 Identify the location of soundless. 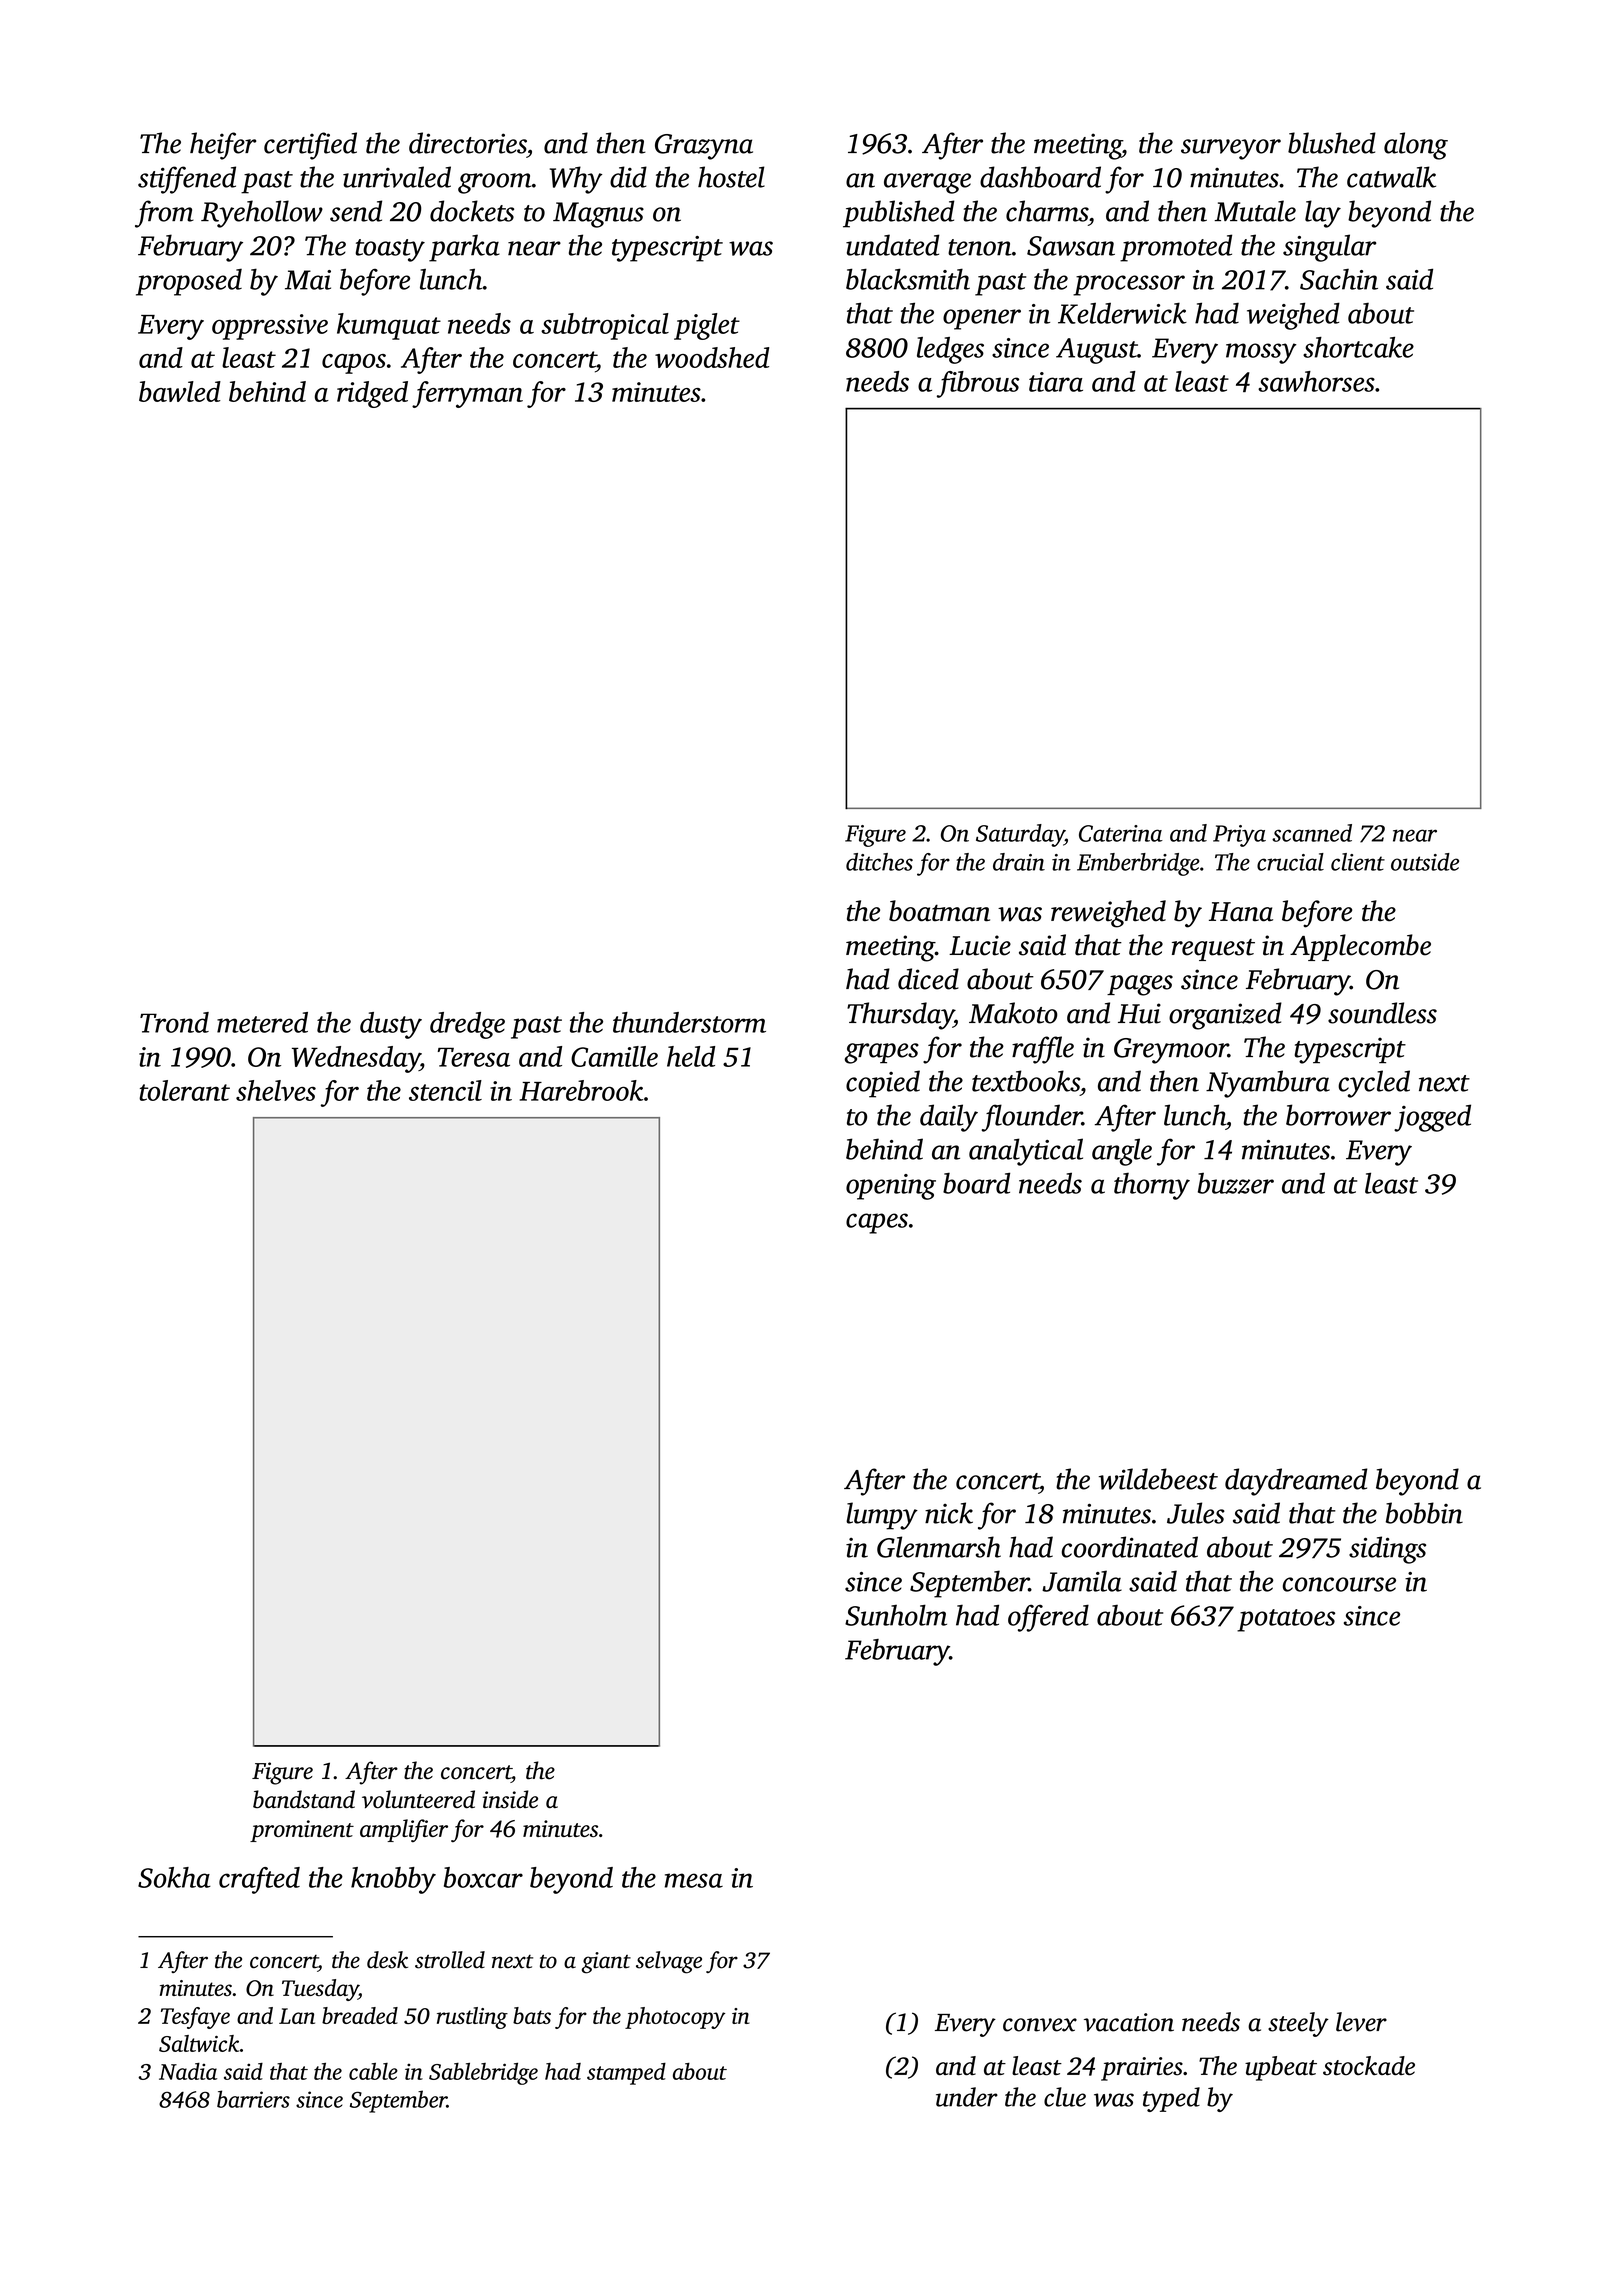
(1382, 1013).
